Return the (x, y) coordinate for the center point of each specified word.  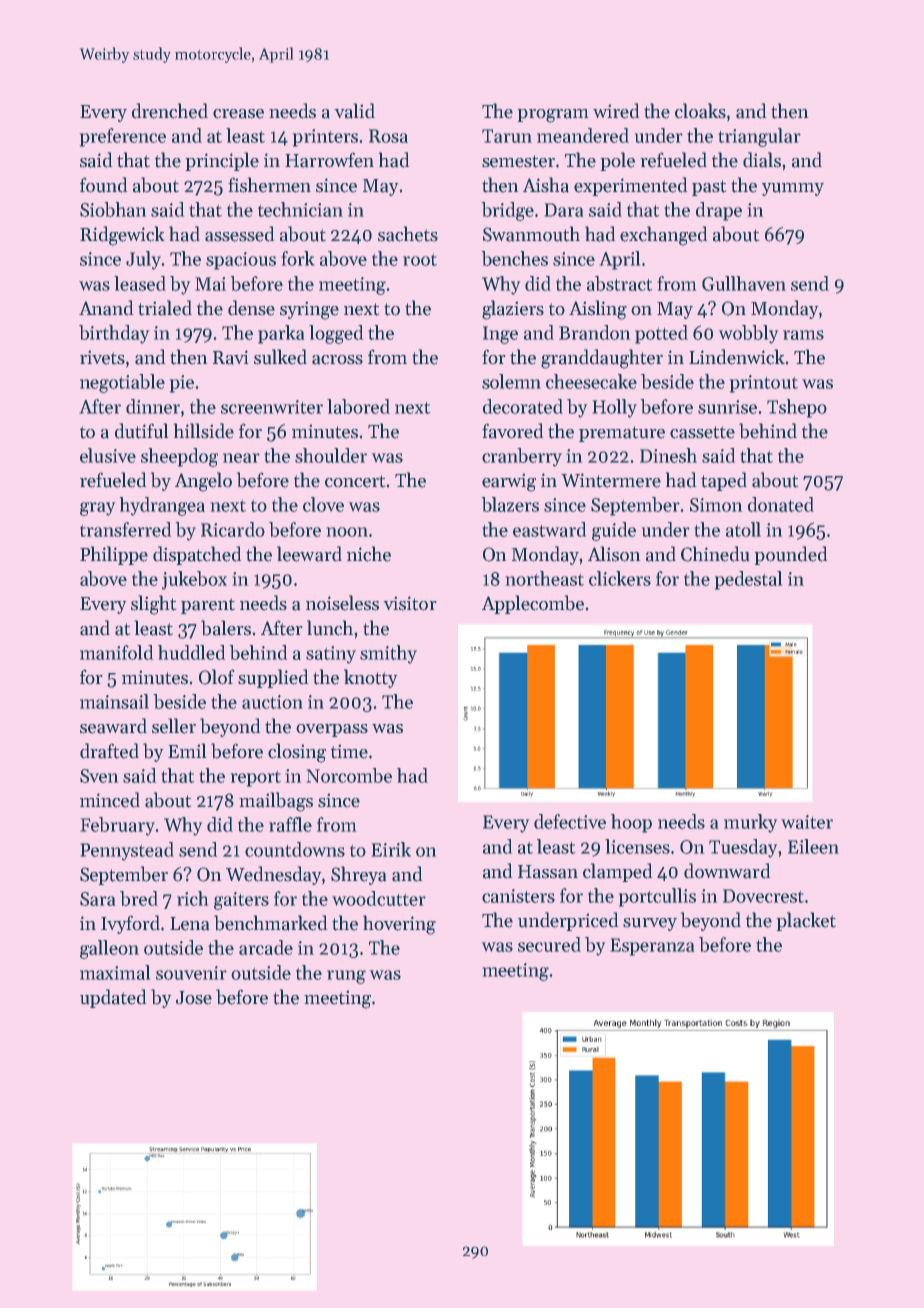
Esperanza (652, 947)
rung (346, 977)
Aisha (546, 185)
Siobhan (113, 209)
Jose (194, 998)
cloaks (700, 111)
